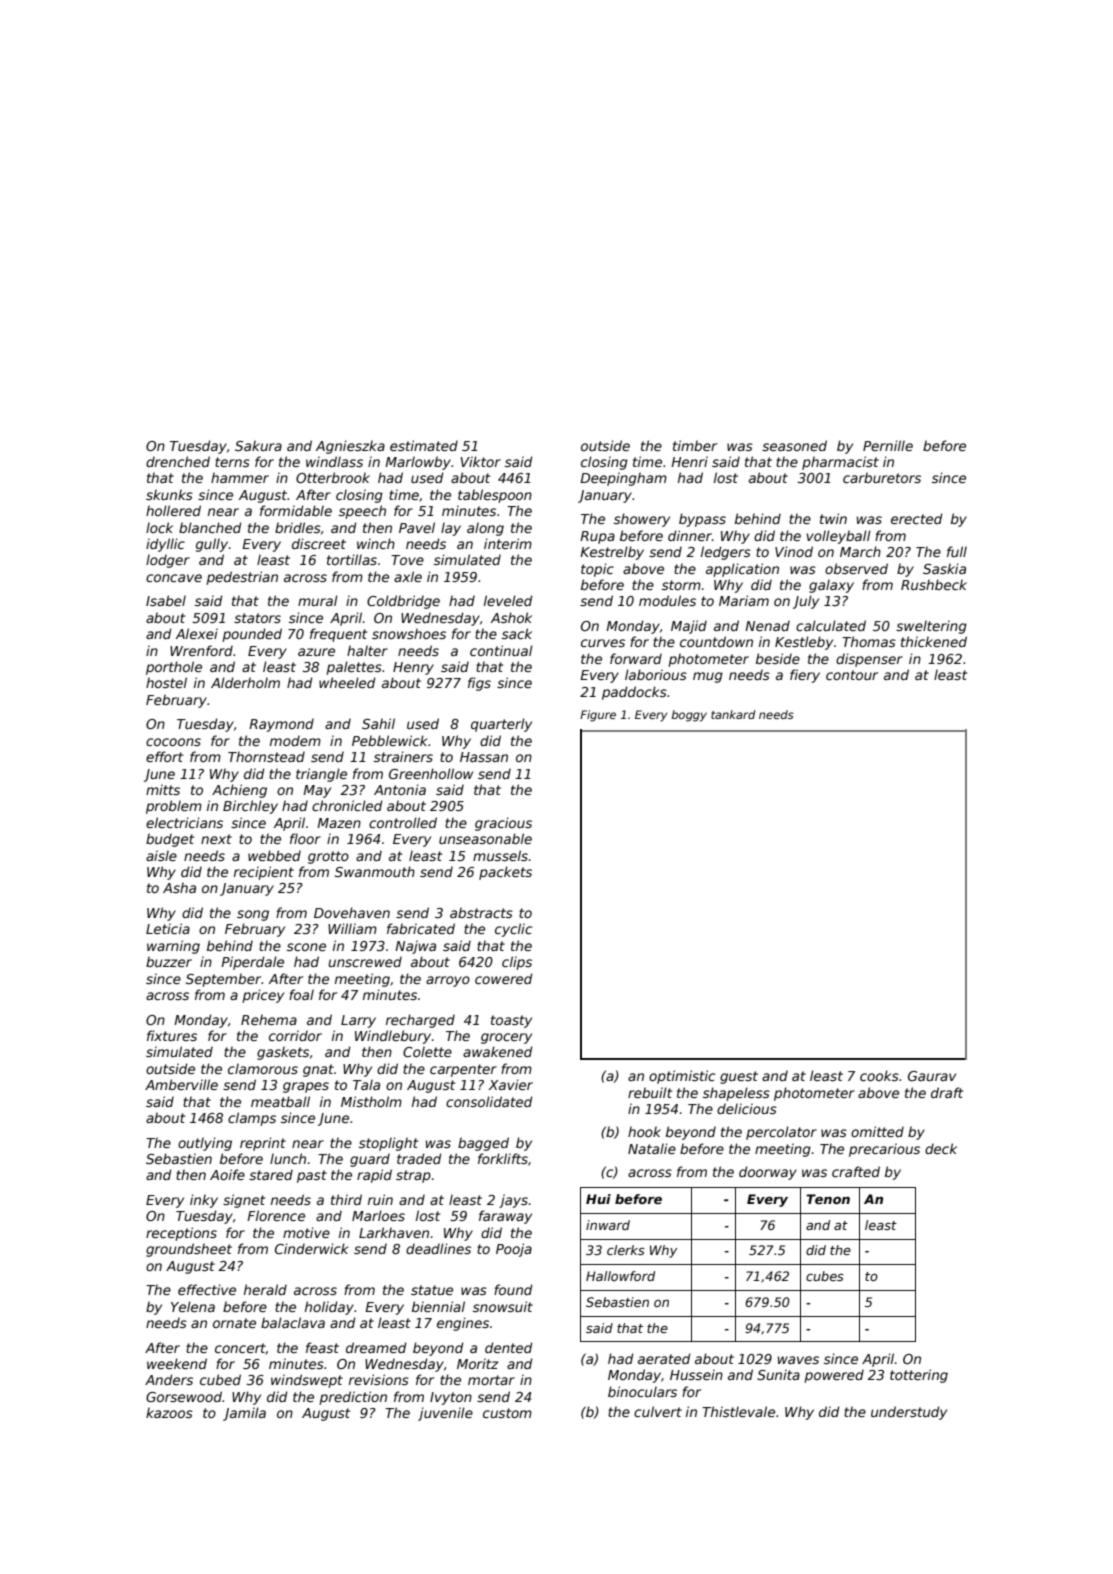 This screenshot has height=1574, width=1113. I want to click on recipient, so click(264, 873).
